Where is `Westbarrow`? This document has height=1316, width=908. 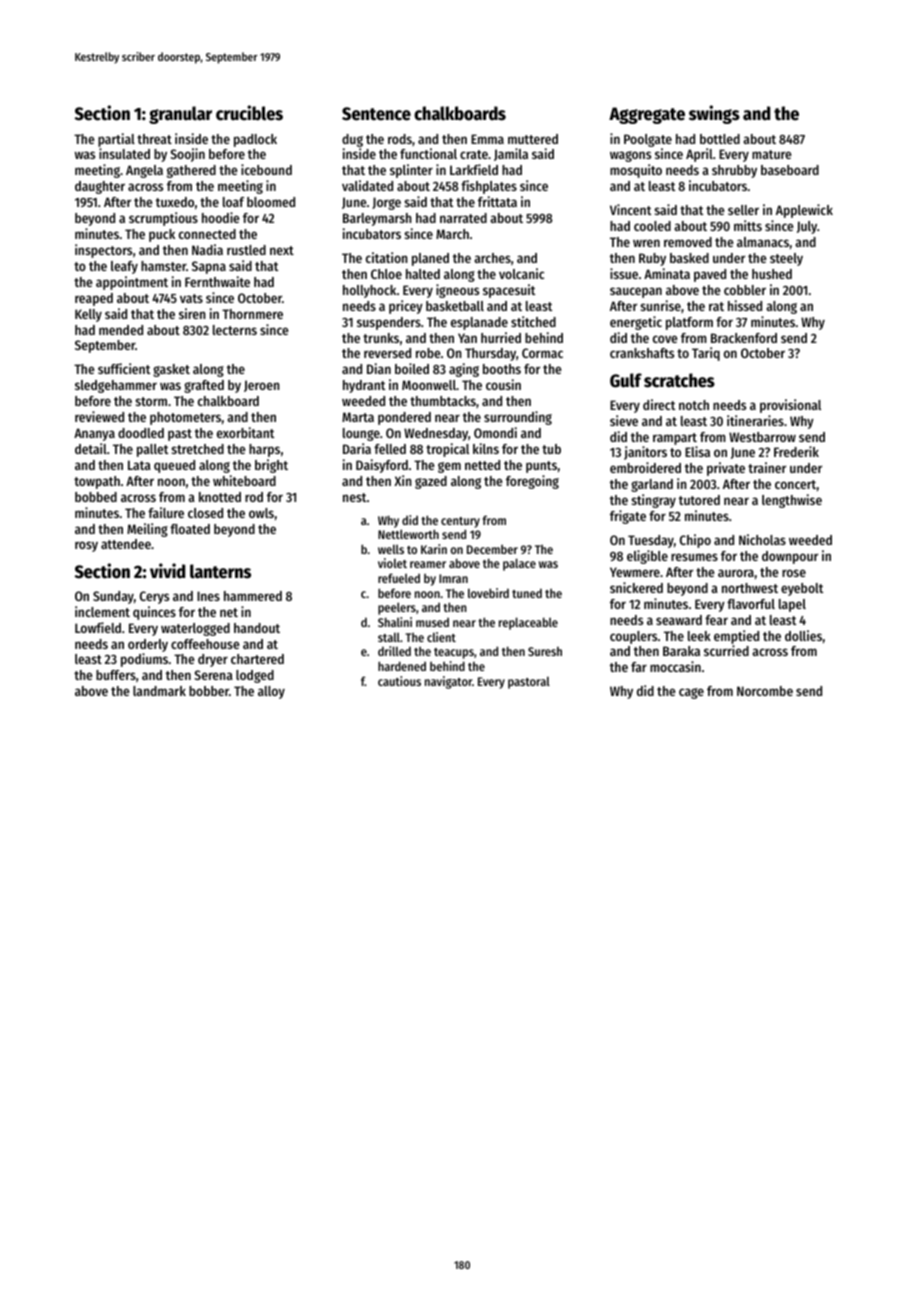 Westbarrow is located at coordinates (762, 437).
